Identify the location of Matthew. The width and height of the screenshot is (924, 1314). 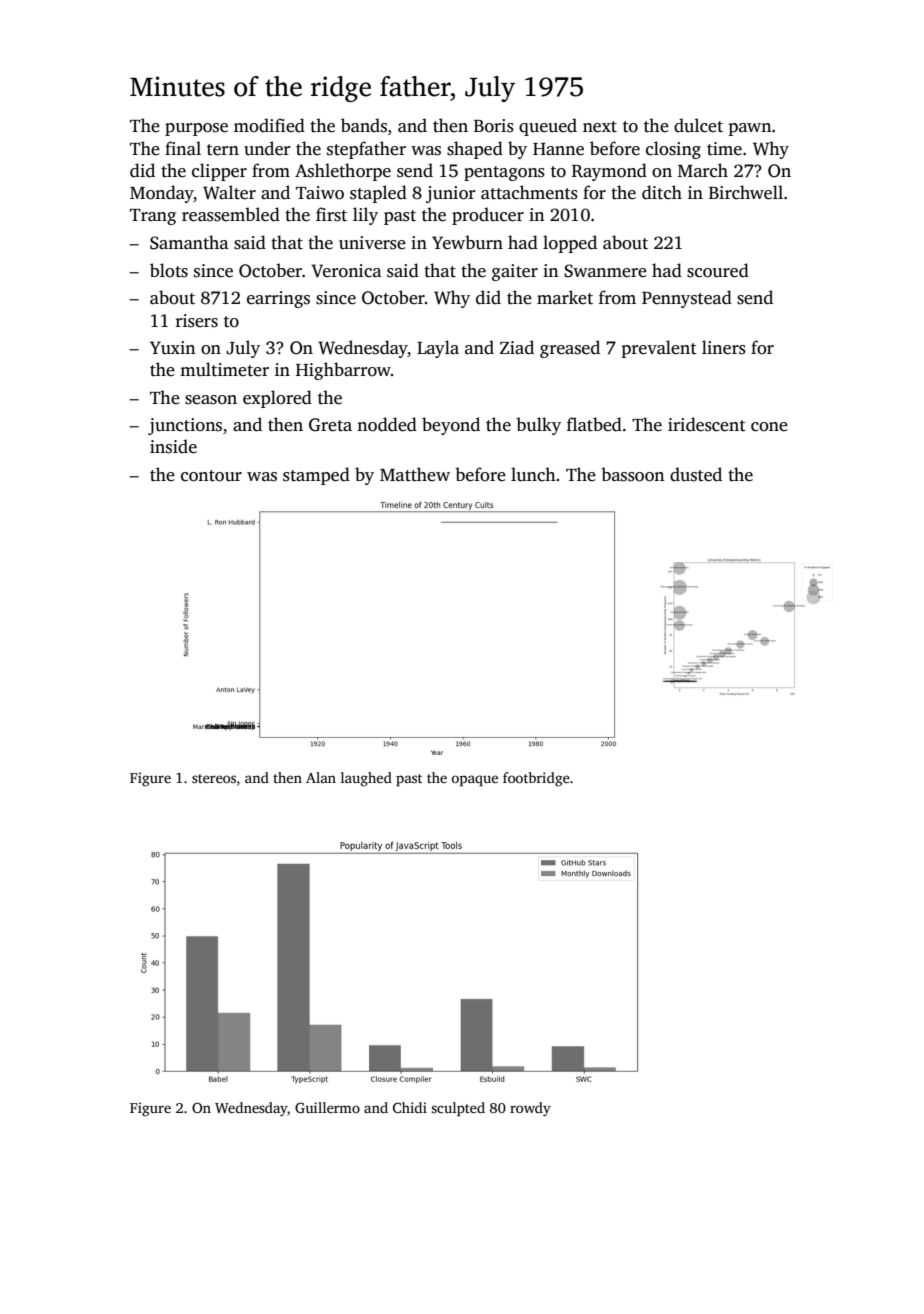
(415, 474).
